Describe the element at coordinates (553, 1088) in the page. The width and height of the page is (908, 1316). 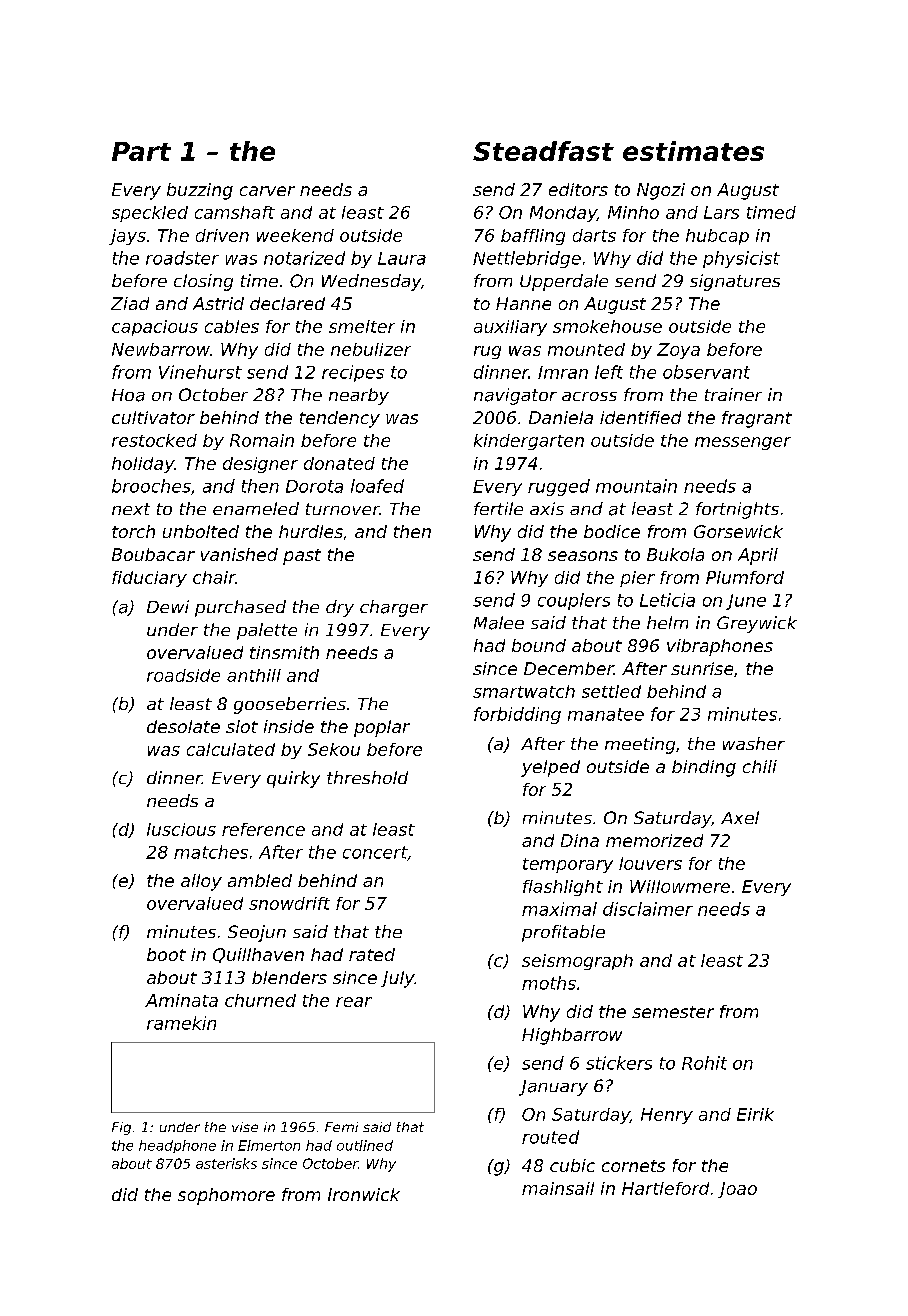
I see `January` at that location.
